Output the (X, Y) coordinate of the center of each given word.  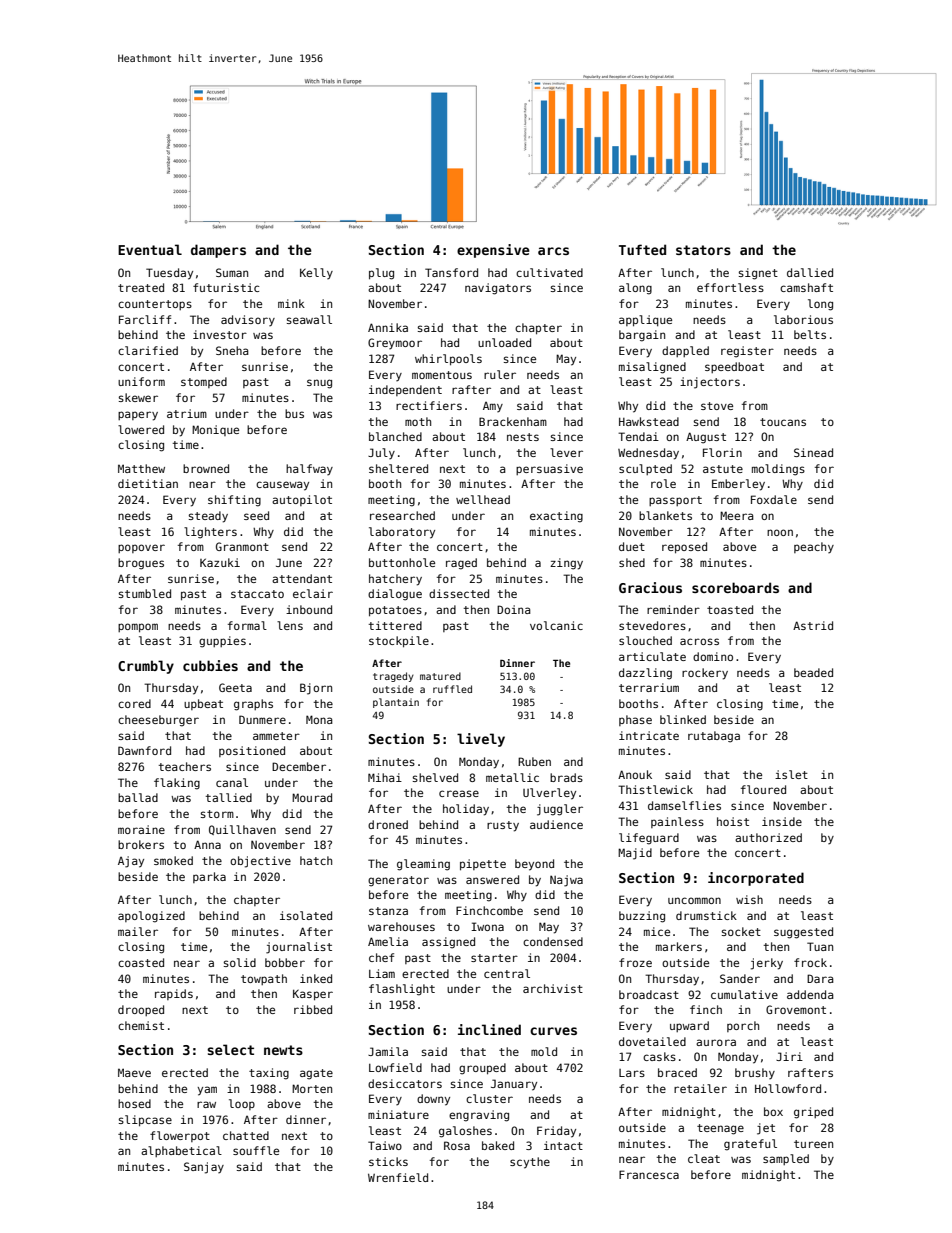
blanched (395, 436)
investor (220, 334)
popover (141, 548)
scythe (530, 1163)
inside (782, 821)
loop (242, 1104)
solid (240, 962)
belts (810, 334)
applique (645, 321)
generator (398, 881)
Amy (493, 407)
